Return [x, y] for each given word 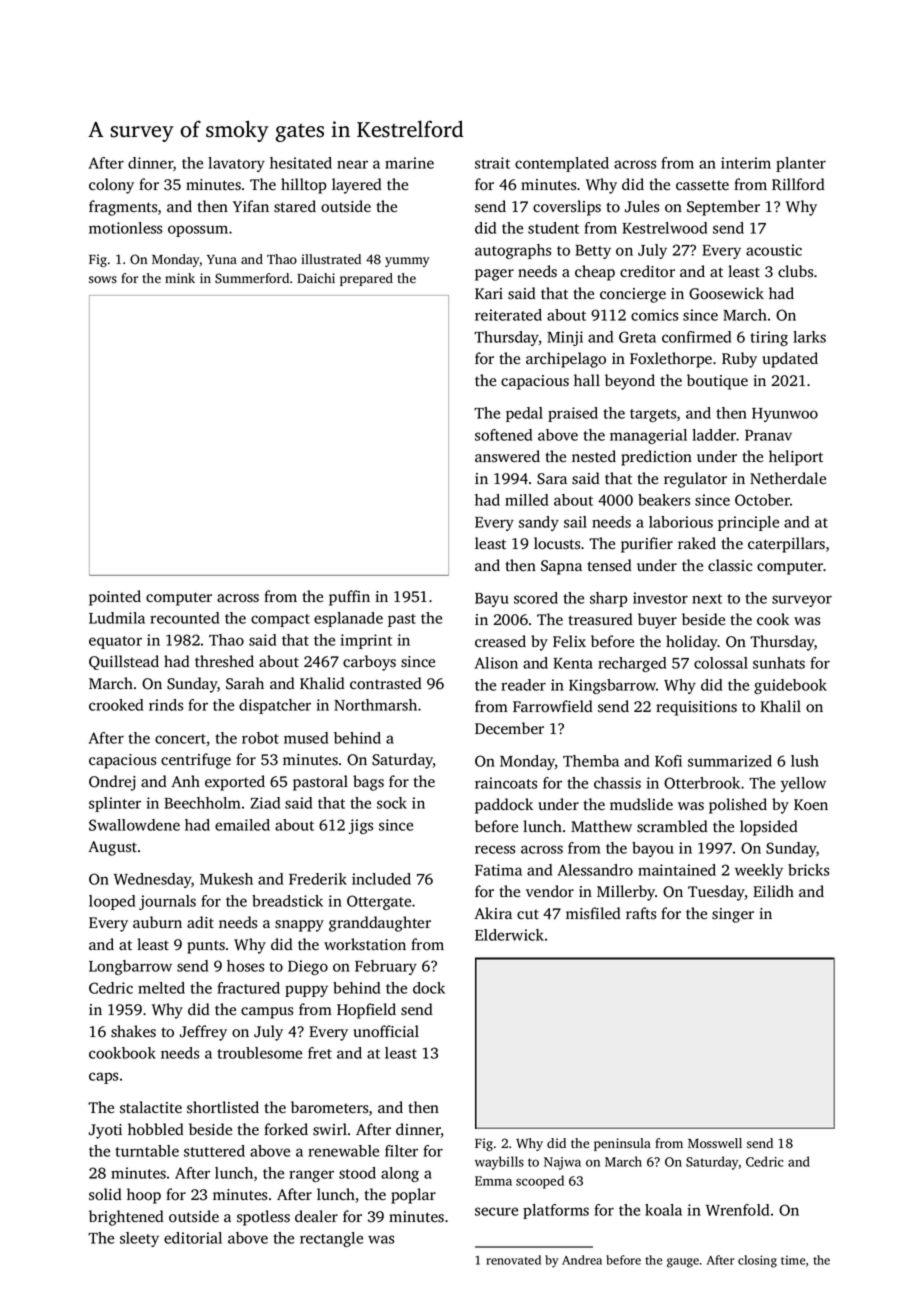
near [352, 164]
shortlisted [223, 1107]
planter [801, 164]
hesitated [301, 163]
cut [528, 914]
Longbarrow [130, 967]
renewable [343, 1151]
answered [507, 456]
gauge [683, 1263]
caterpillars [786, 545]
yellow [803, 784]
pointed [115, 598]
